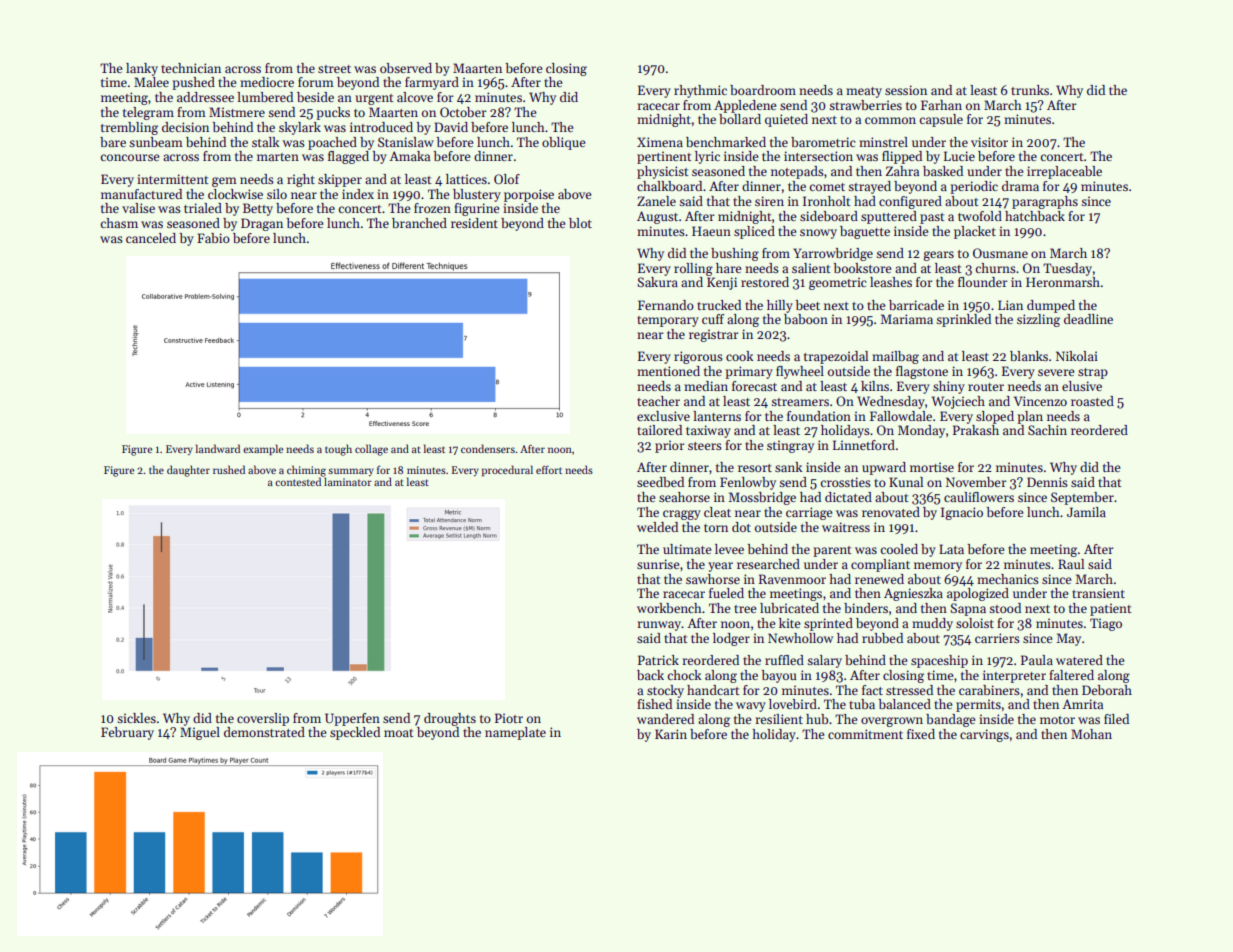 Image resolution: width=1233 pixels, height=952 pixels. I want to click on contested, so click(298, 481).
